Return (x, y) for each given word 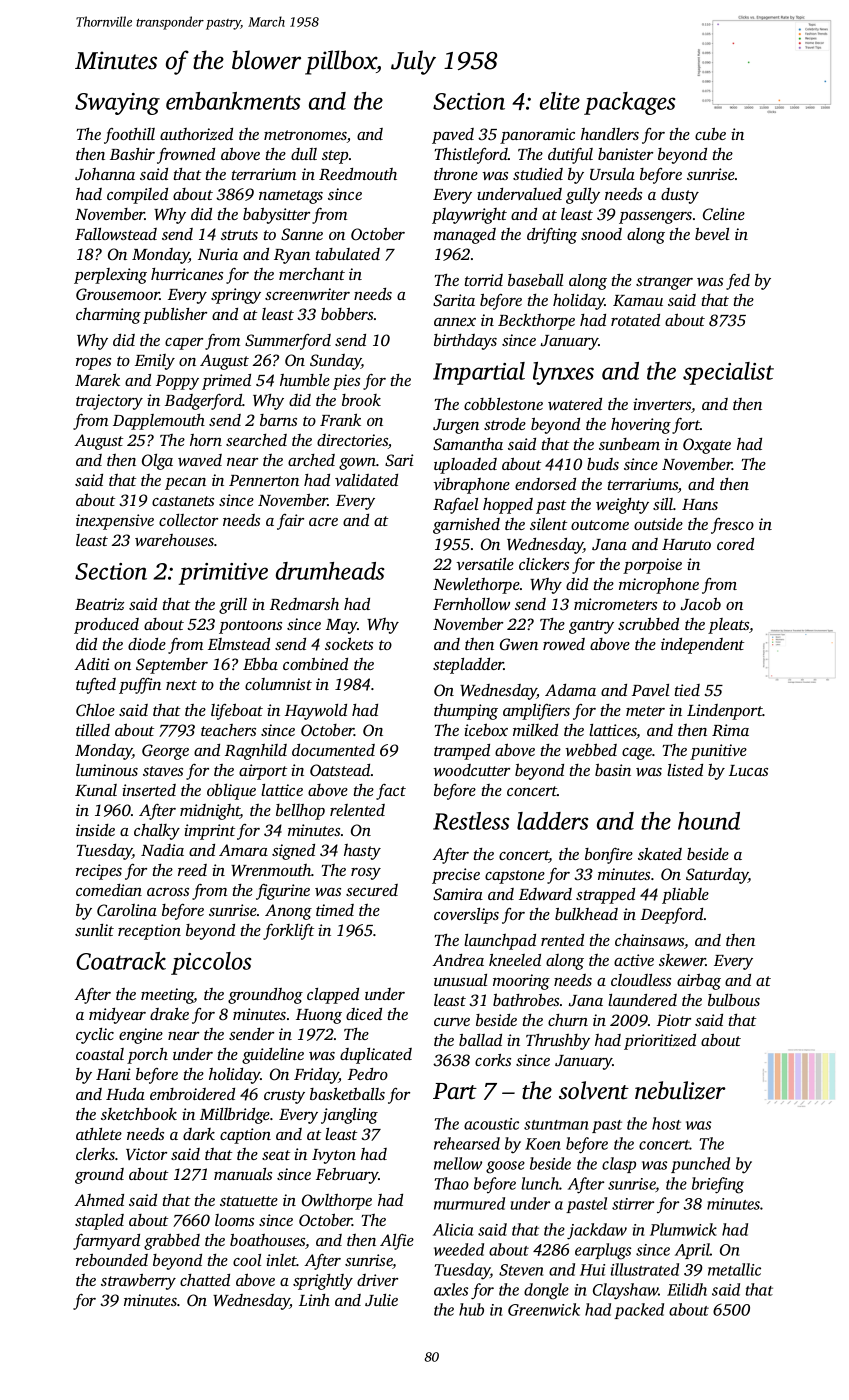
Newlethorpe (476, 586)
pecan (185, 484)
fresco (732, 526)
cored (735, 544)
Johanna (105, 174)
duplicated (376, 1056)
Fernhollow (471, 604)
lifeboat (237, 711)
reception (149, 932)
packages (630, 103)
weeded (459, 1249)
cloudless (641, 980)
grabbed (172, 1241)
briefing (718, 1185)
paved (453, 136)
